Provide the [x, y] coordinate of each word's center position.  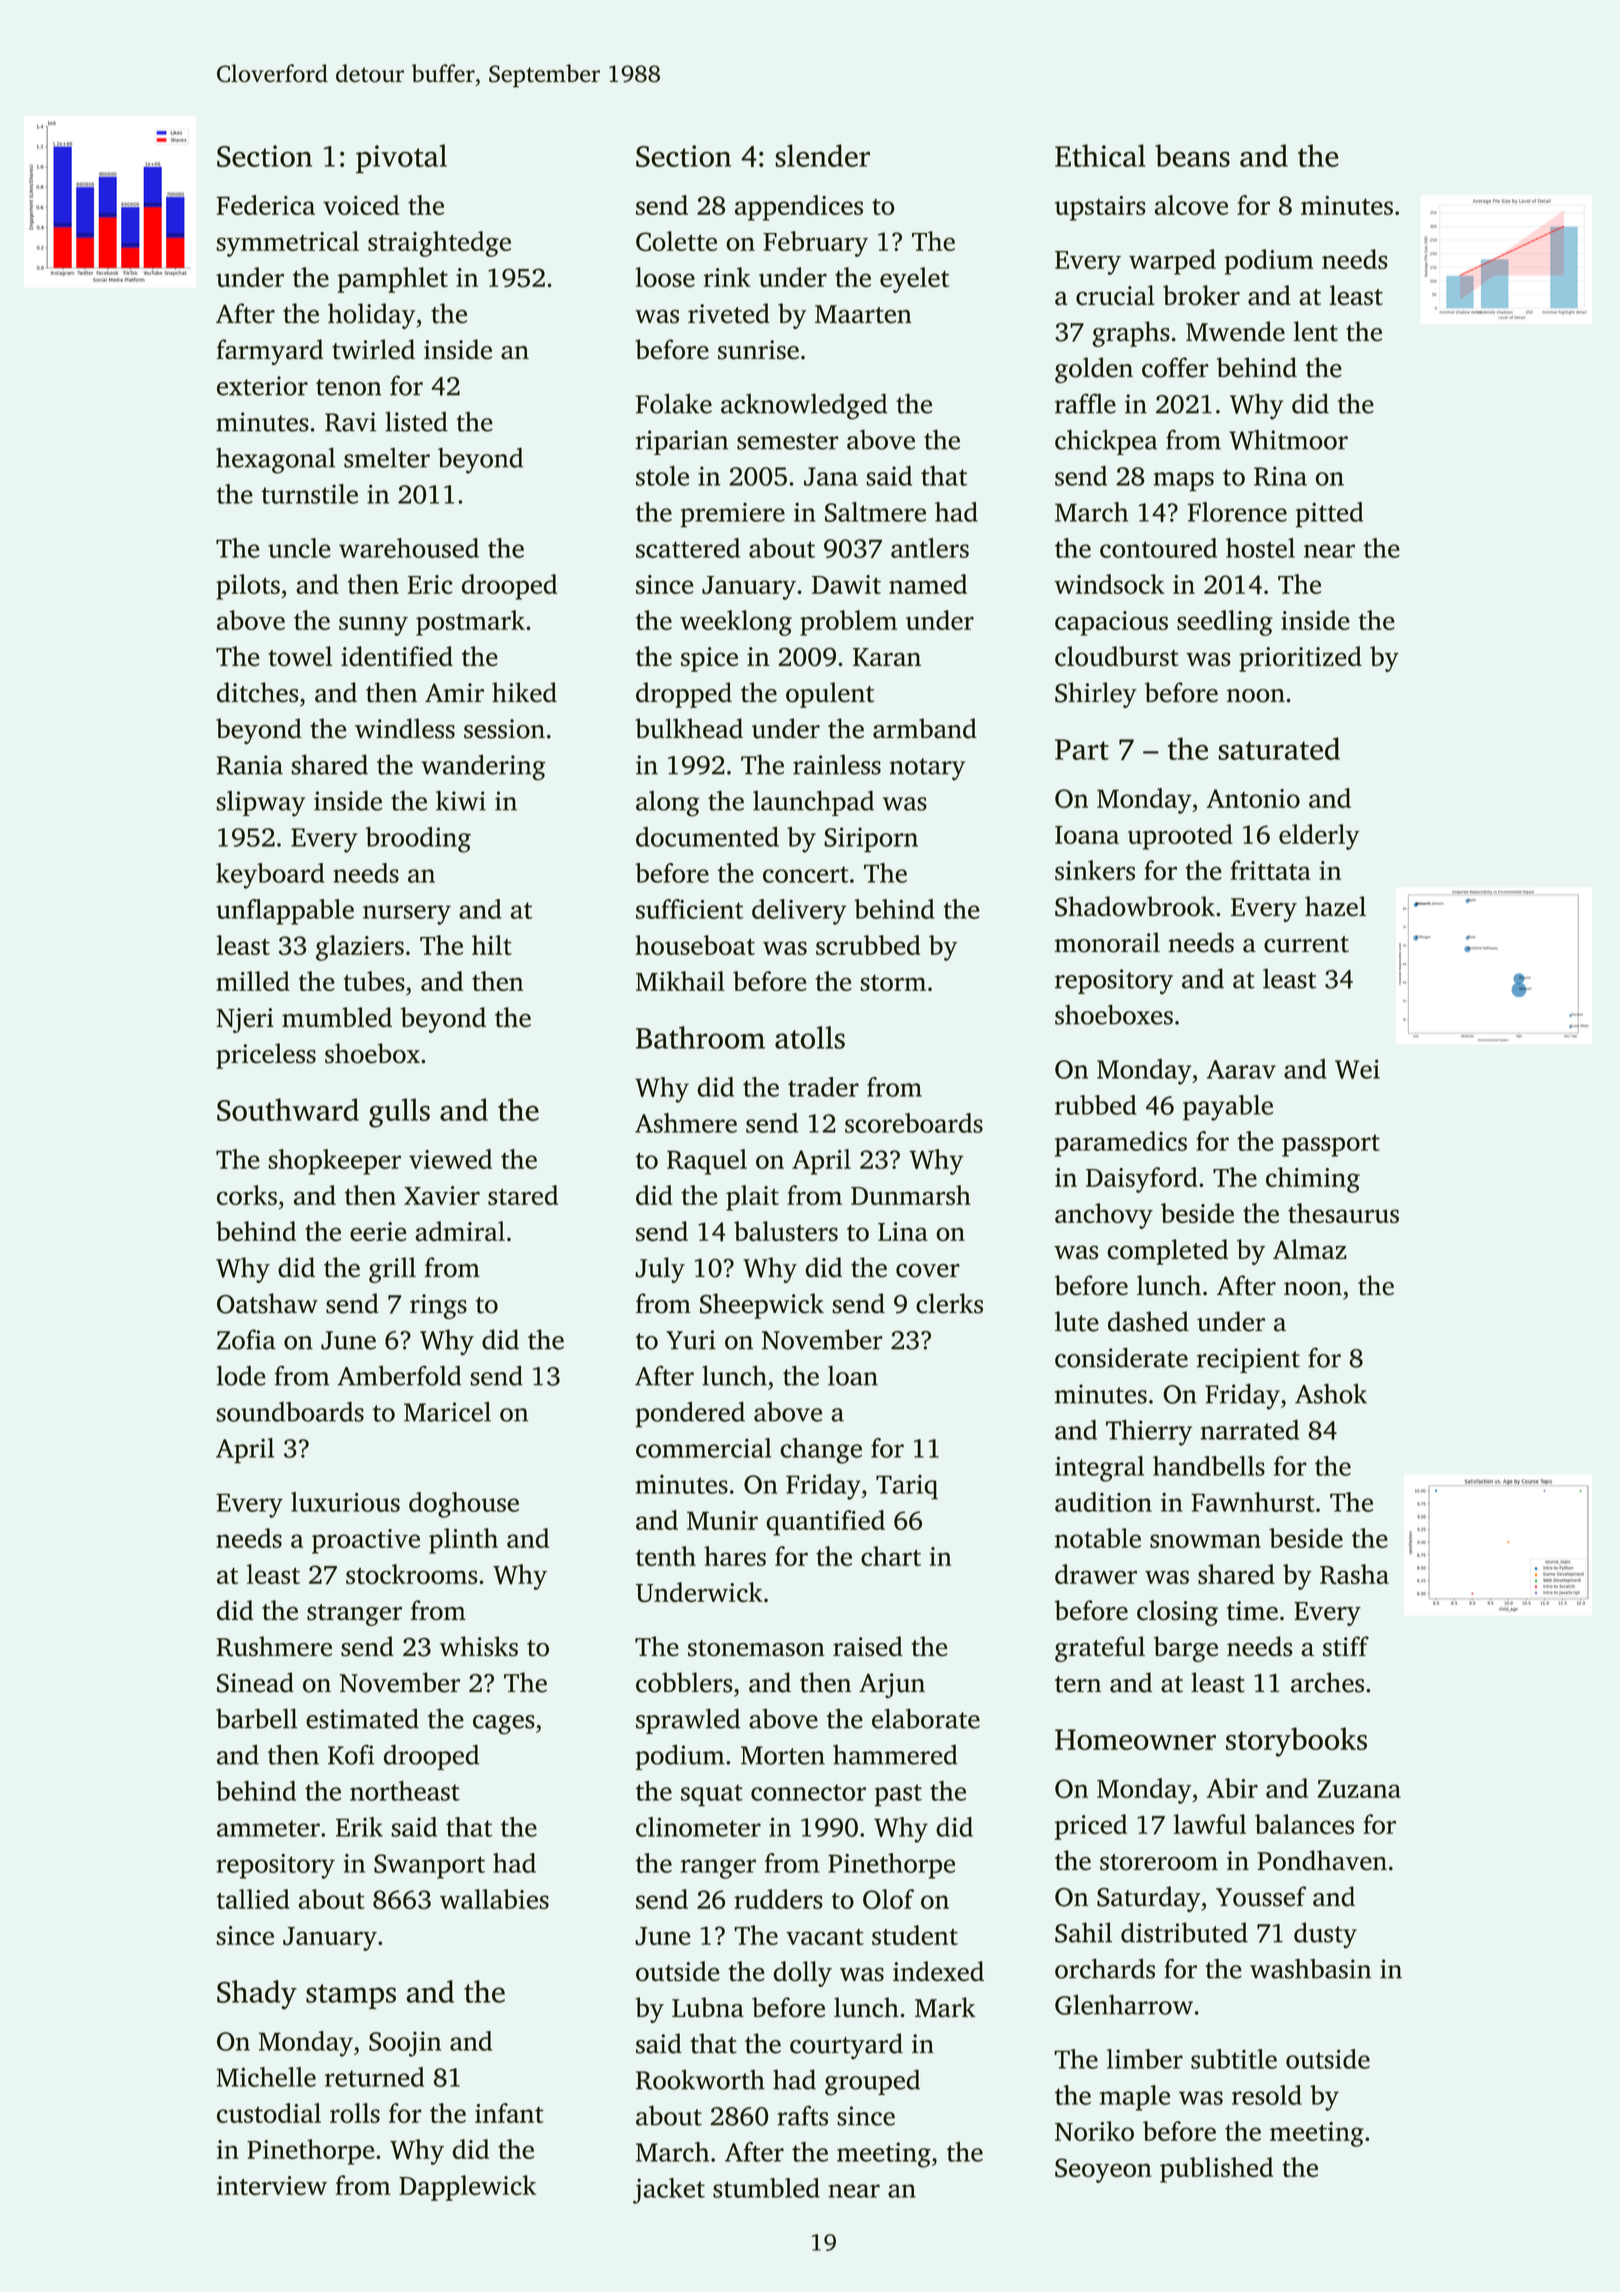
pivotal [401, 159]
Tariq [907, 1487]
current [1306, 944]
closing [1177, 1613]
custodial [269, 2113]
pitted [1329, 515]
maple [1135, 2098]
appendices [799, 208]
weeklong [736, 623]
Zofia [246, 1339]
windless [405, 728]
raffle [1085, 403]
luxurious [345, 1502]
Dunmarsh [911, 1195]
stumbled [766, 2188]
